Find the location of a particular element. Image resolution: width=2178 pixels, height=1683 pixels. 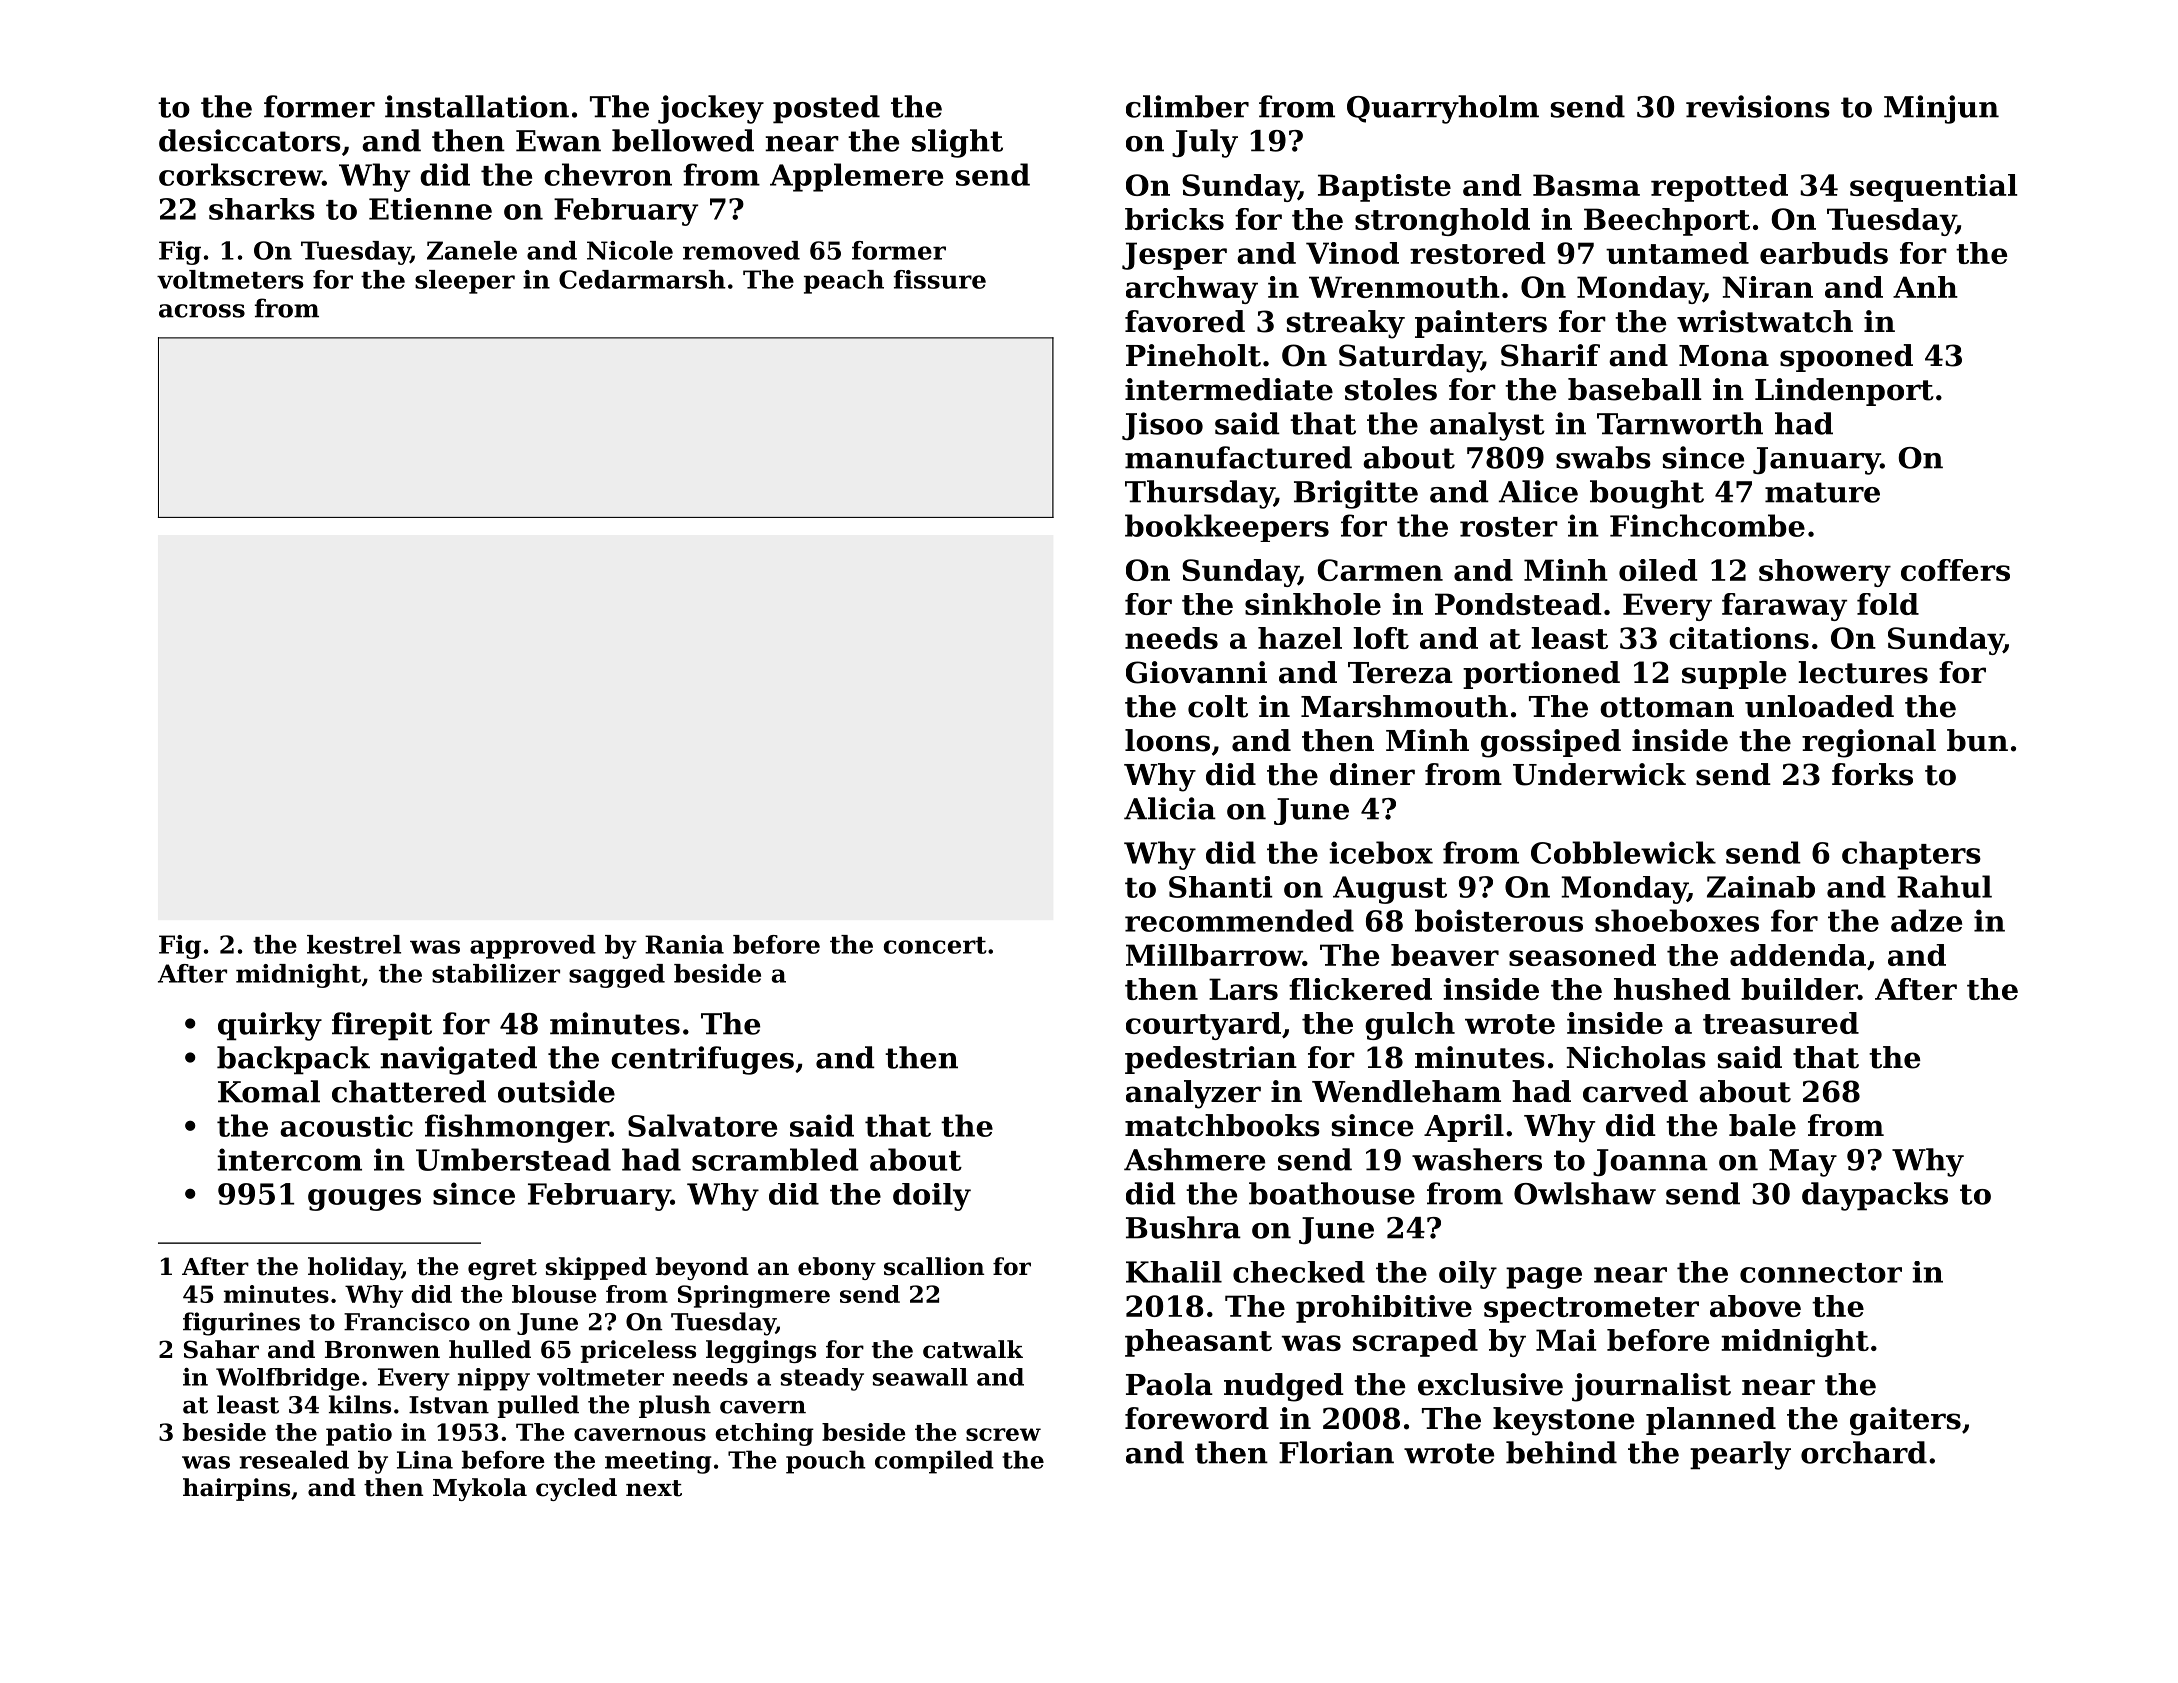

next is located at coordinates (654, 1488).
